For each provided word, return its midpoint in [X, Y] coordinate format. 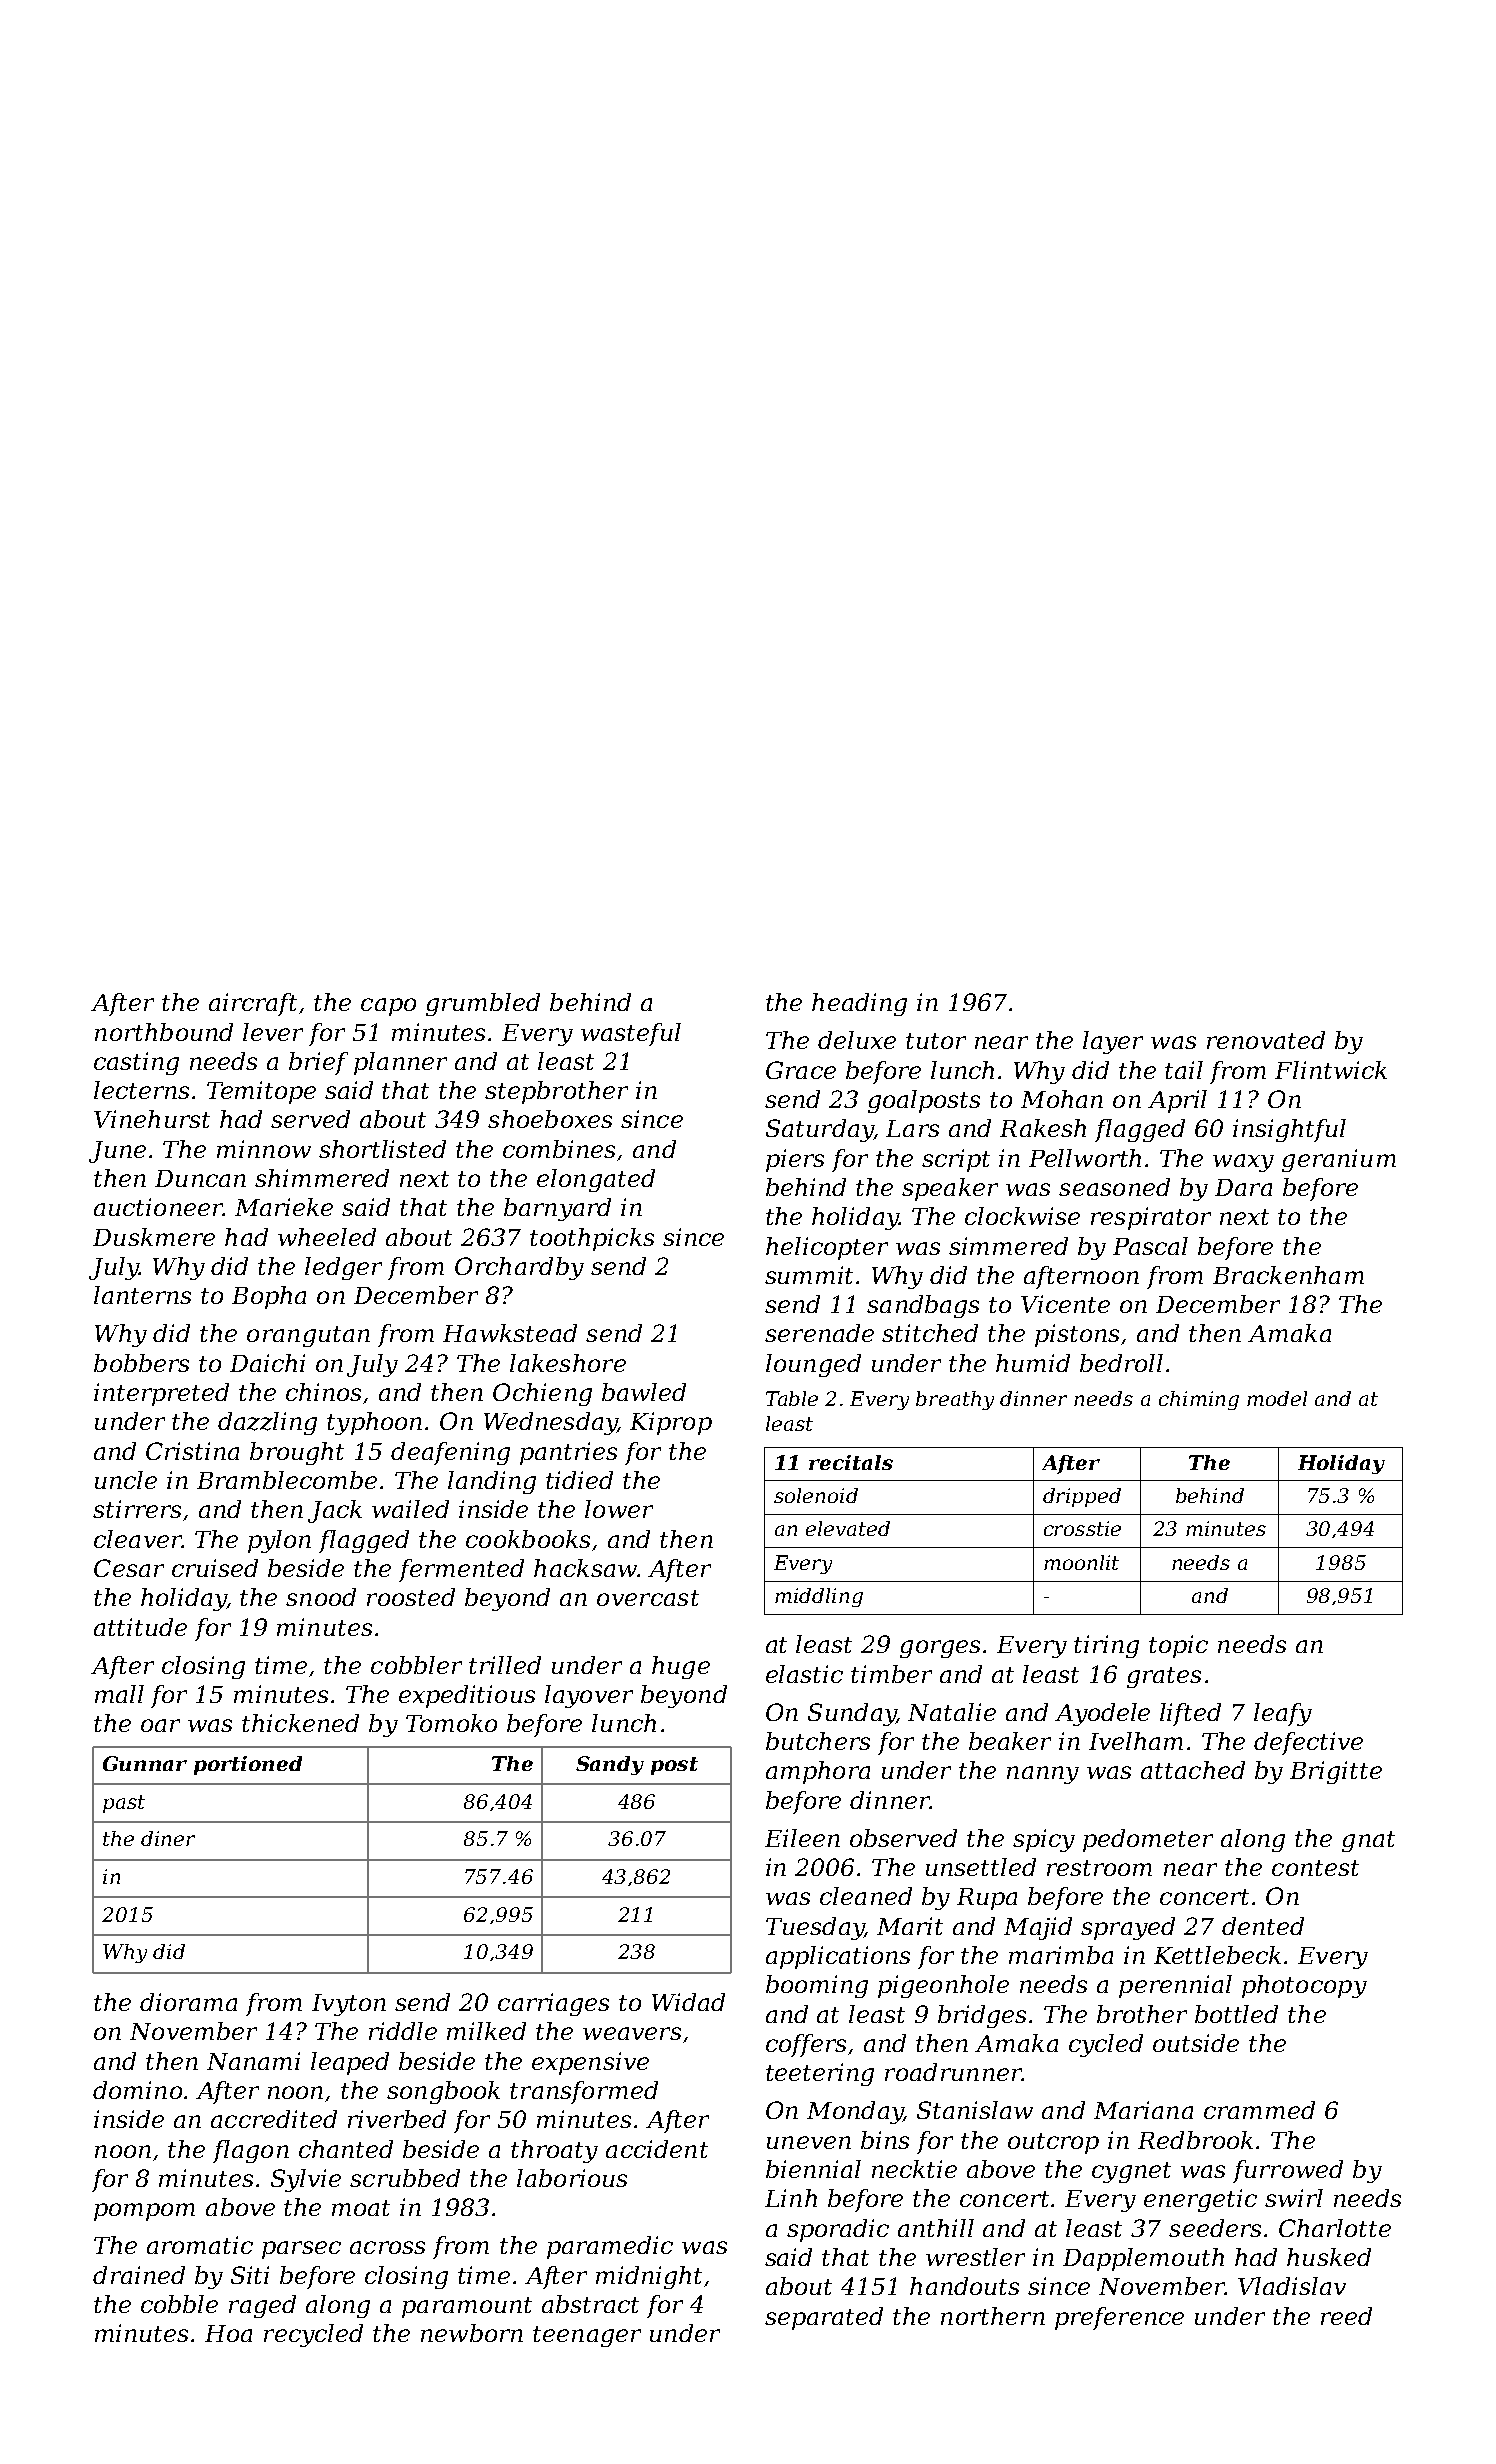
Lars [912, 1128]
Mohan [1062, 1099]
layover [589, 1696]
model [1277, 1398]
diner [168, 1838]
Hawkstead [510, 1333]
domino [137, 2090]
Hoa [228, 2333]
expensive [590, 2063]
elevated [848, 1528]
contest [1315, 1868]
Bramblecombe [287, 1480]
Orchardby [519, 1268]
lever [273, 1032]
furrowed [1288, 2171]
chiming [1199, 1400]
